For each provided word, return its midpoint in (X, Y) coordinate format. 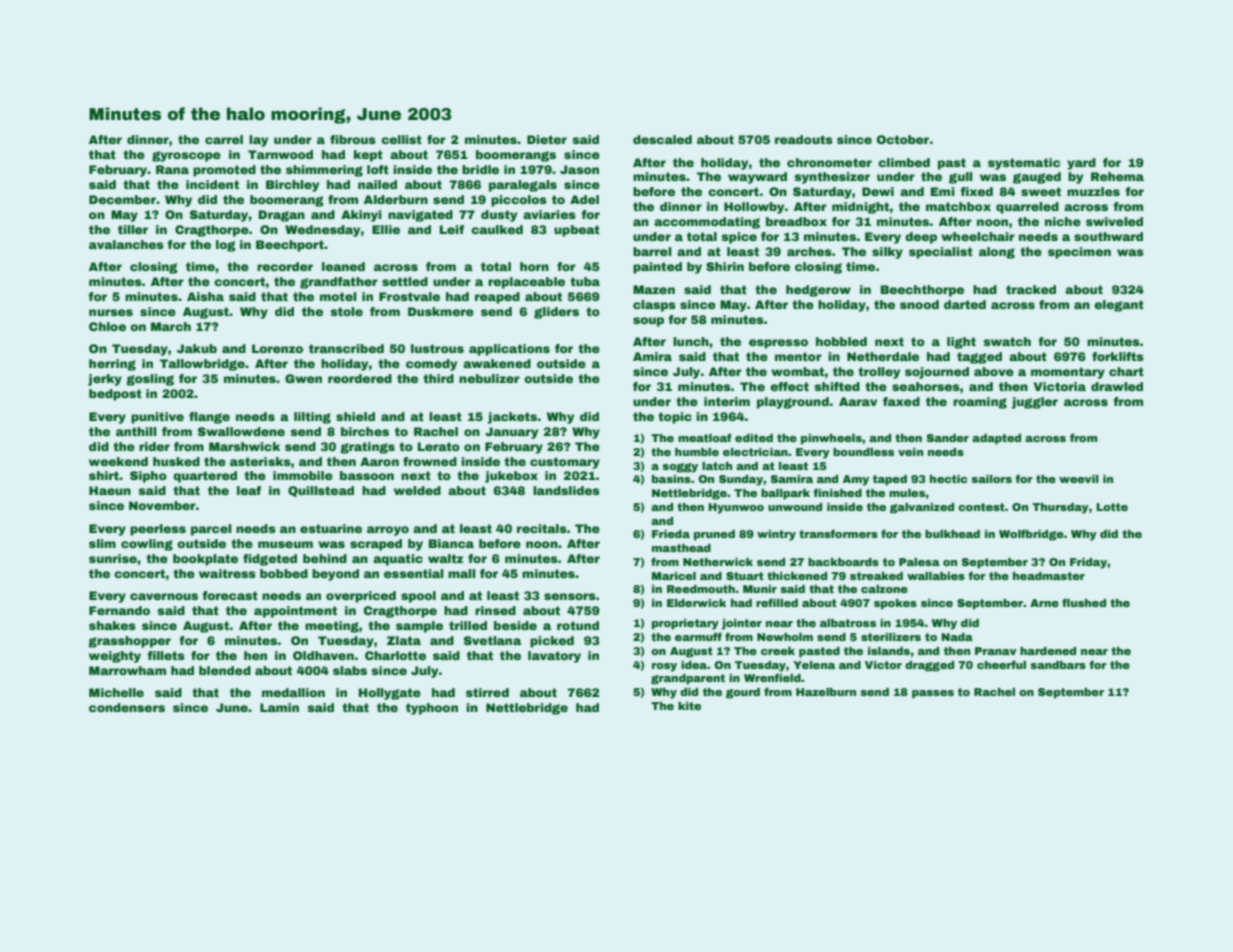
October (903, 139)
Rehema (1117, 176)
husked (176, 461)
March (171, 326)
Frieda (671, 534)
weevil (1079, 479)
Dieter (547, 139)
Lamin (279, 707)
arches (809, 251)
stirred (487, 692)
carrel (224, 139)
